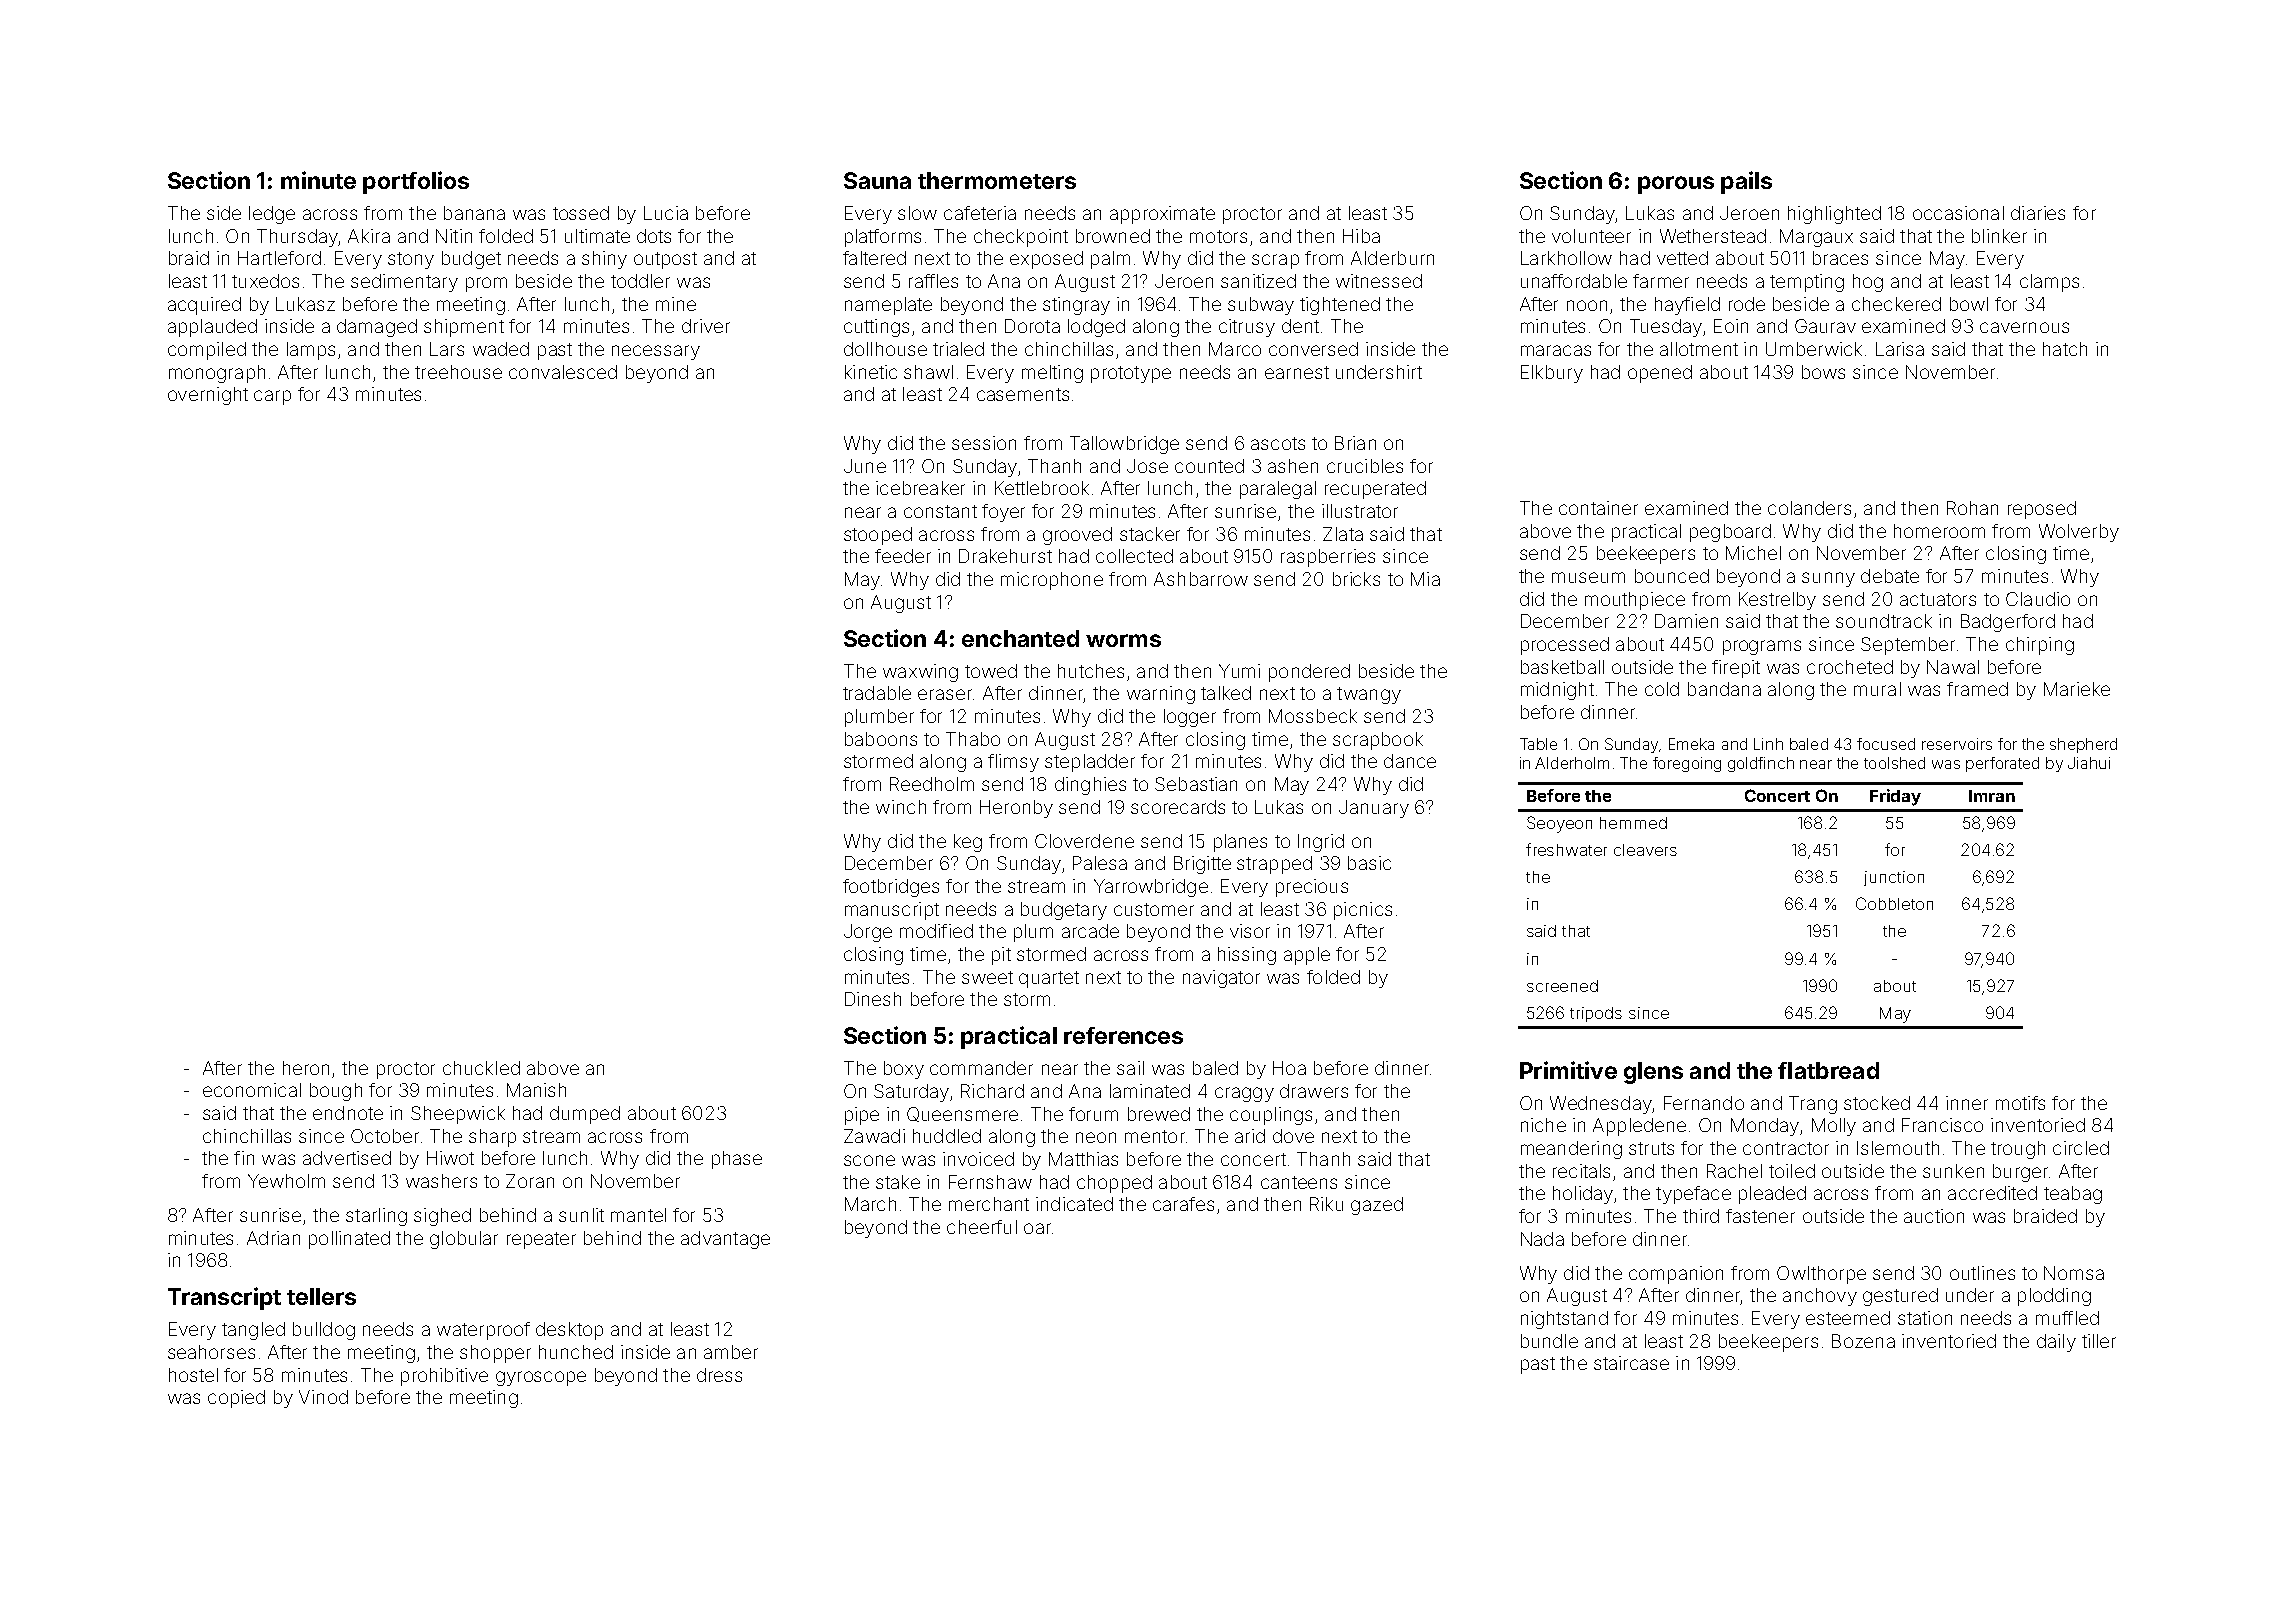  Describe the element at coordinates (877, 180) in the screenshot. I see `Sauna` at that location.
